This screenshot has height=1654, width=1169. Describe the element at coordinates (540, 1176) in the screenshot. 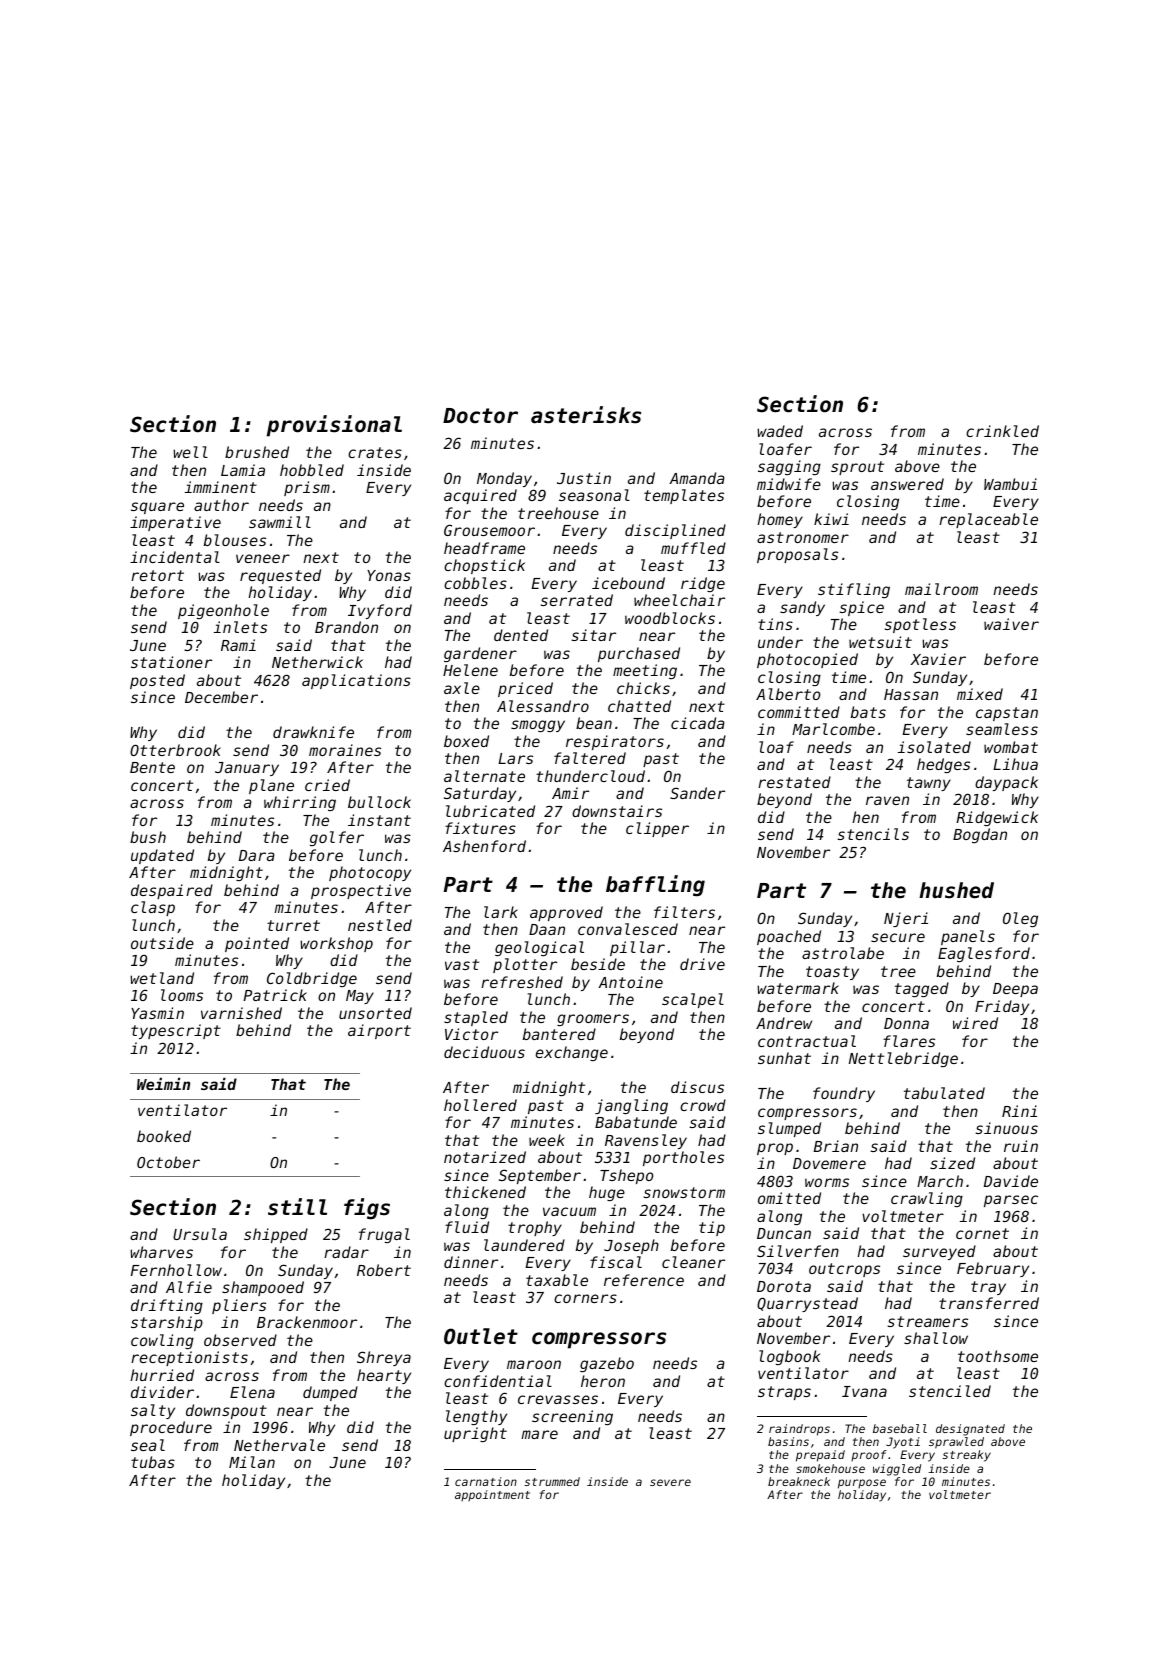

I see `September` at that location.
